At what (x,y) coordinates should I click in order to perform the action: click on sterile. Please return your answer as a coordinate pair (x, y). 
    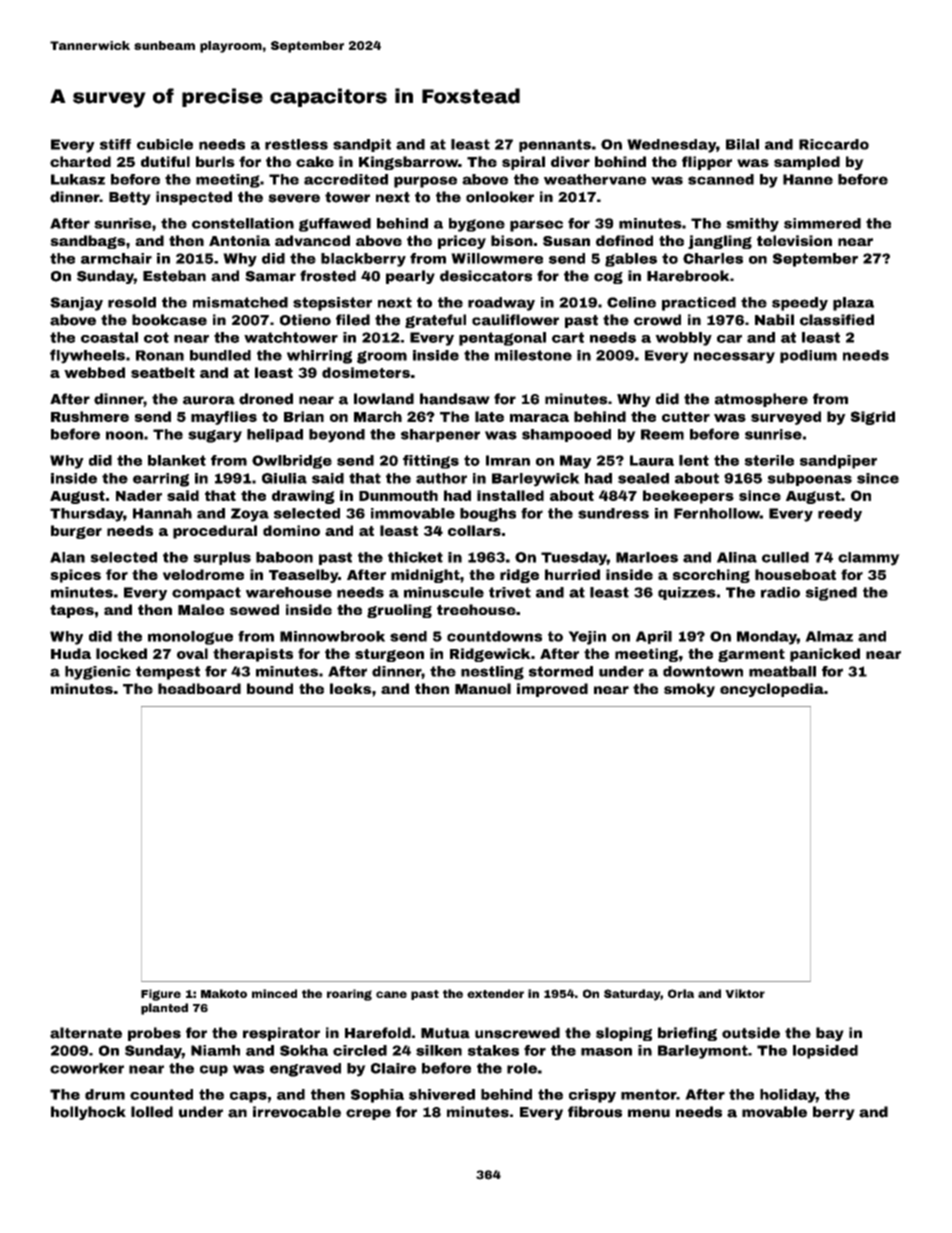
    Looking at the image, I should click on (769, 460).
